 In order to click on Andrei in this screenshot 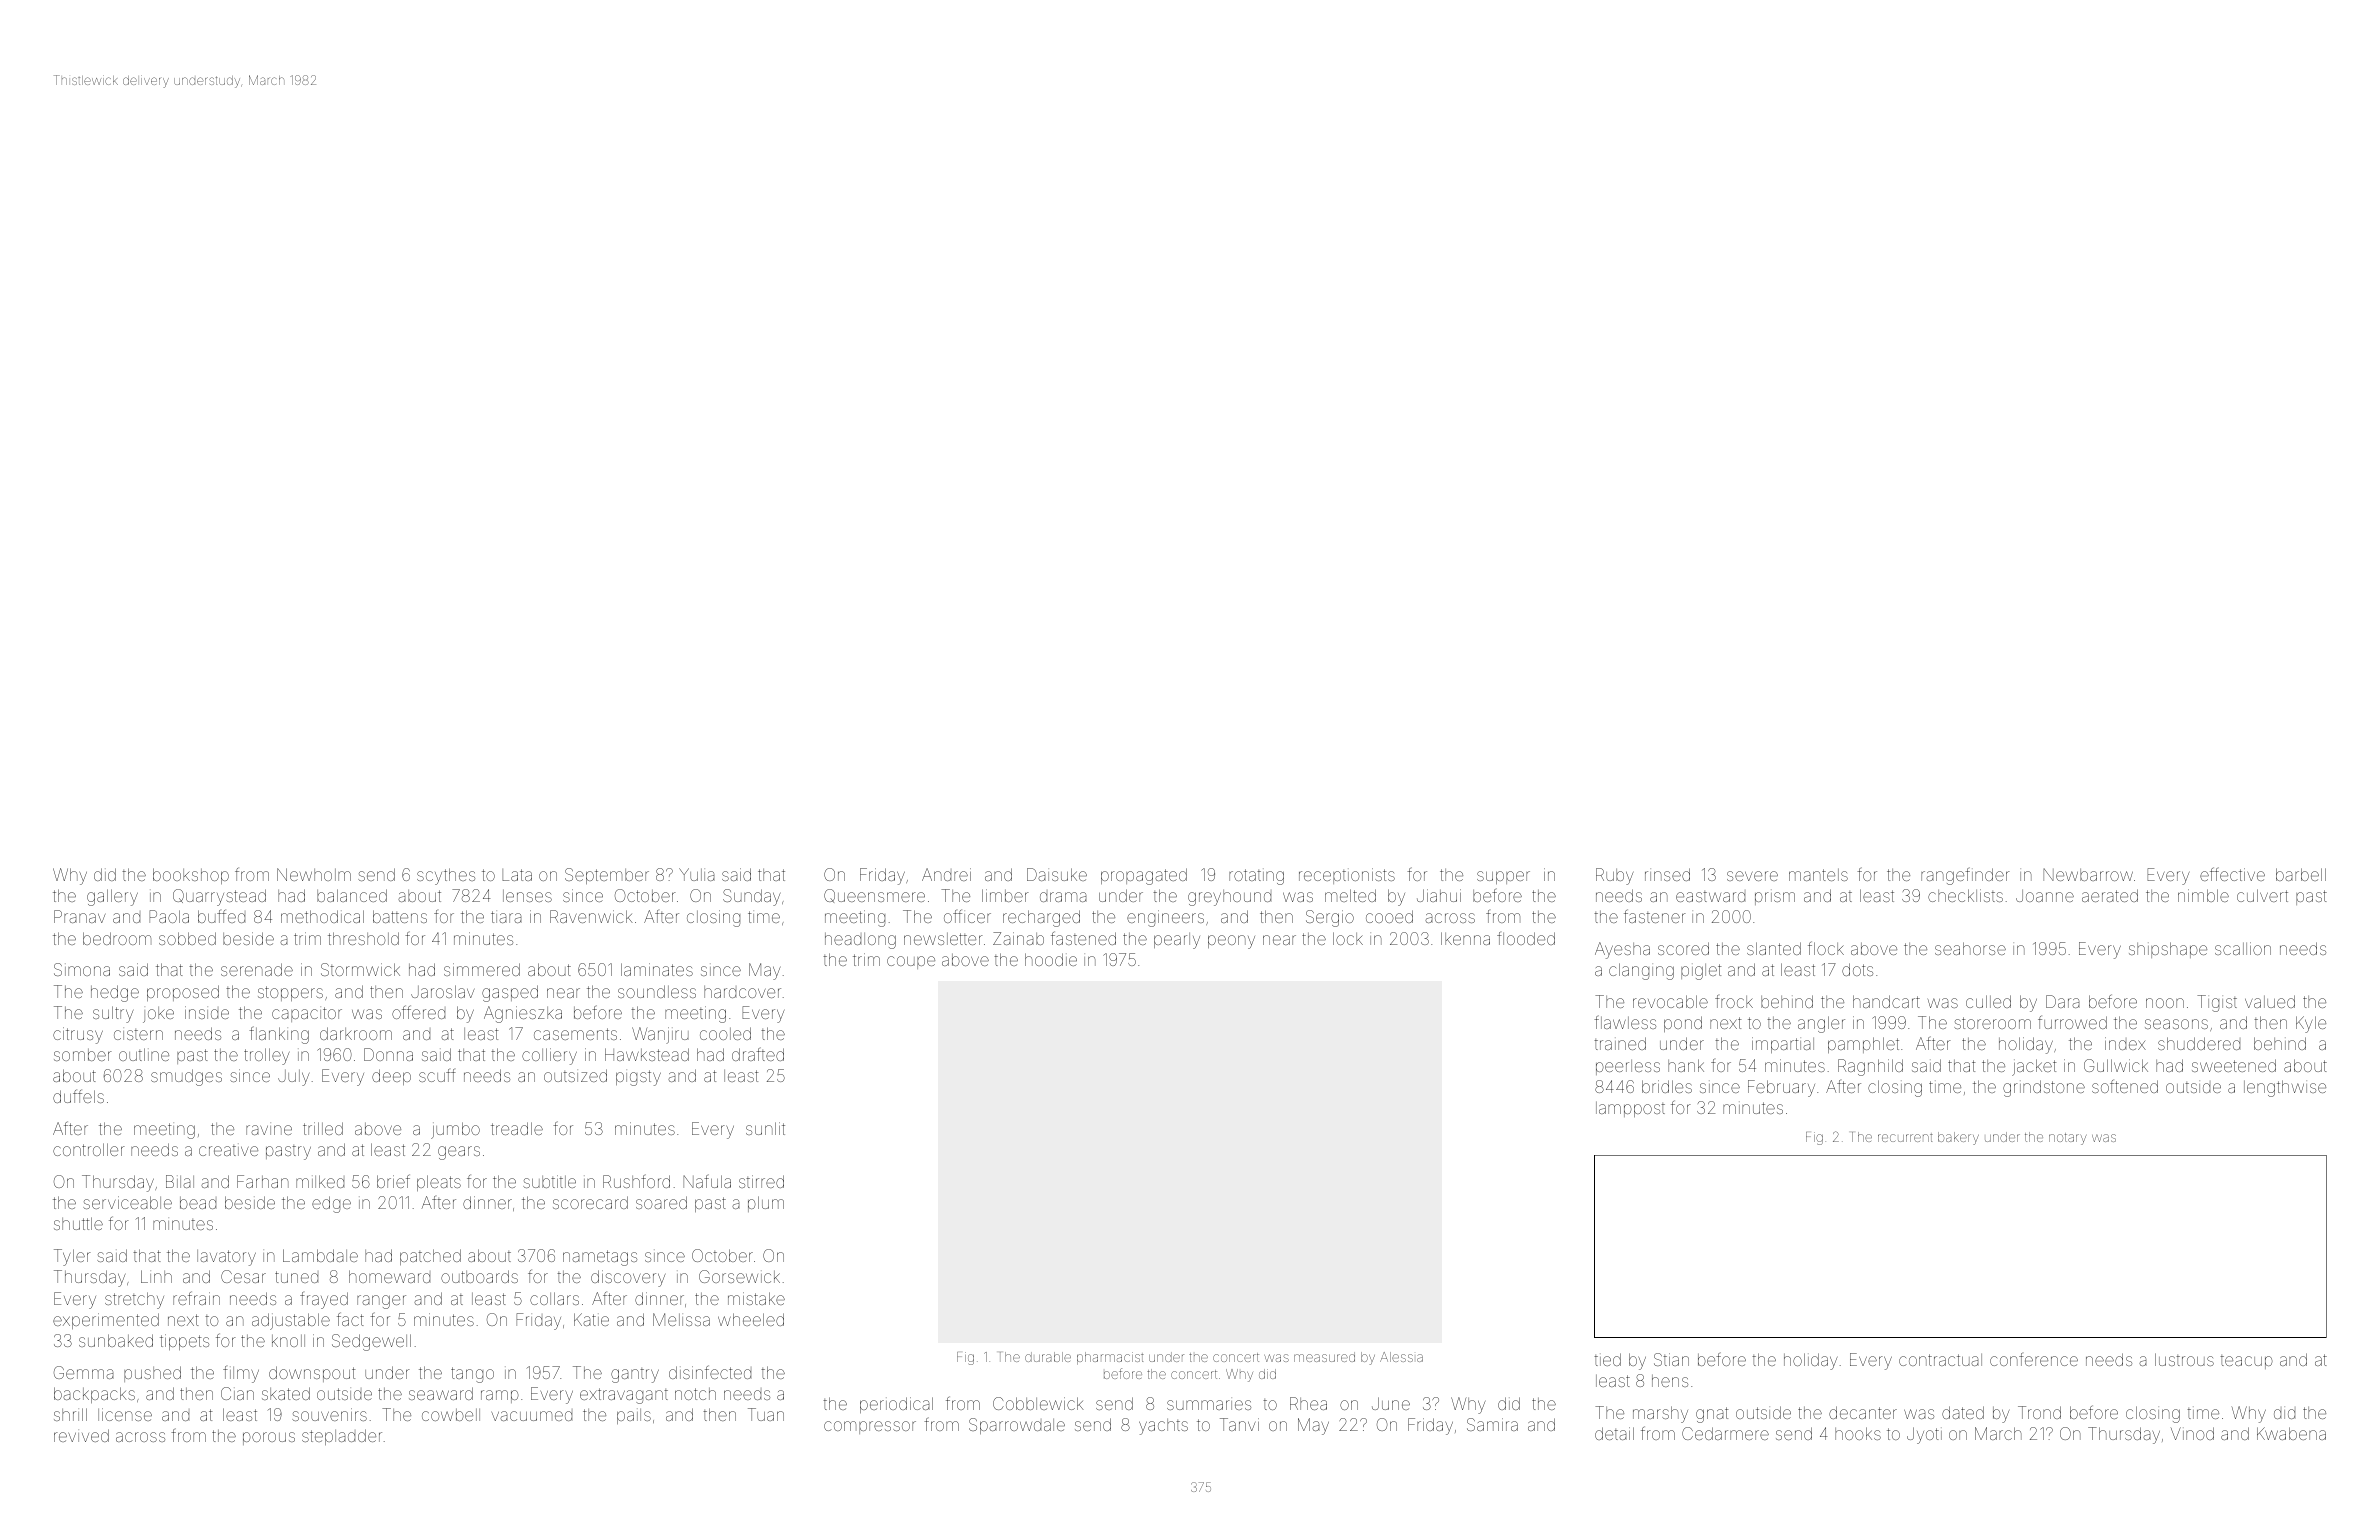, I will do `click(946, 874)`.
